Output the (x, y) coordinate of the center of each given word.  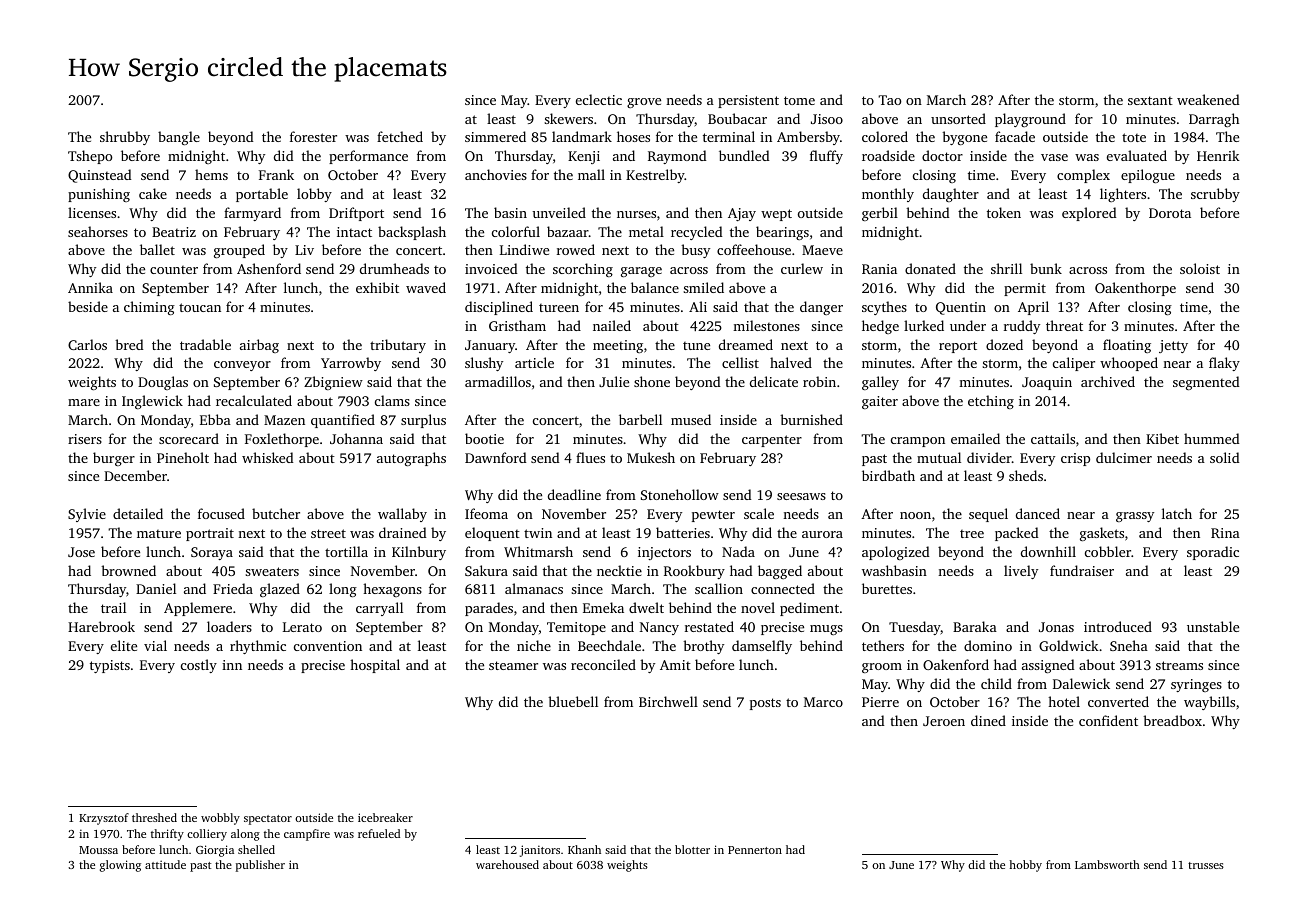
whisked (268, 457)
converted (1118, 701)
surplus (423, 421)
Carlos (87, 344)
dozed (1004, 344)
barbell (640, 419)
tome (799, 100)
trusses (1206, 865)
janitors (540, 851)
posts (765, 704)
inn (232, 665)
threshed (154, 817)
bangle (179, 138)
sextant (1150, 100)
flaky (1224, 364)
